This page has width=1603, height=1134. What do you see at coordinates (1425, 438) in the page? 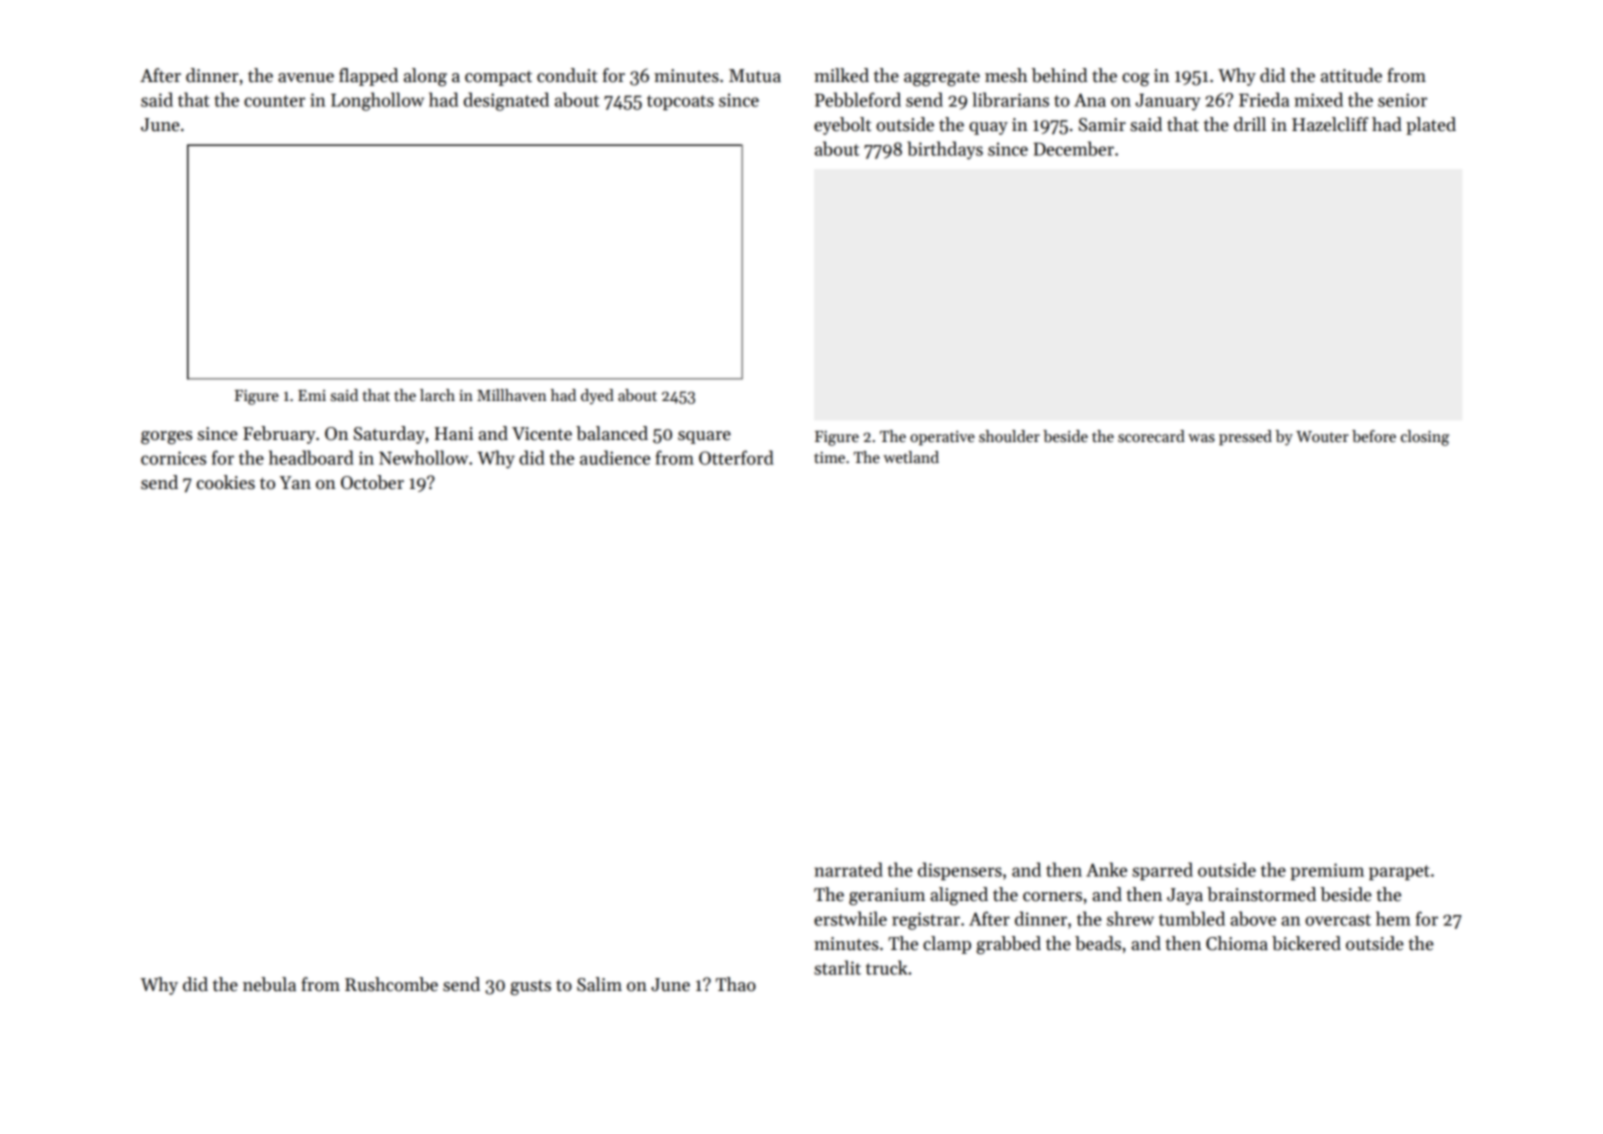
I see `closing` at bounding box center [1425, 438].
